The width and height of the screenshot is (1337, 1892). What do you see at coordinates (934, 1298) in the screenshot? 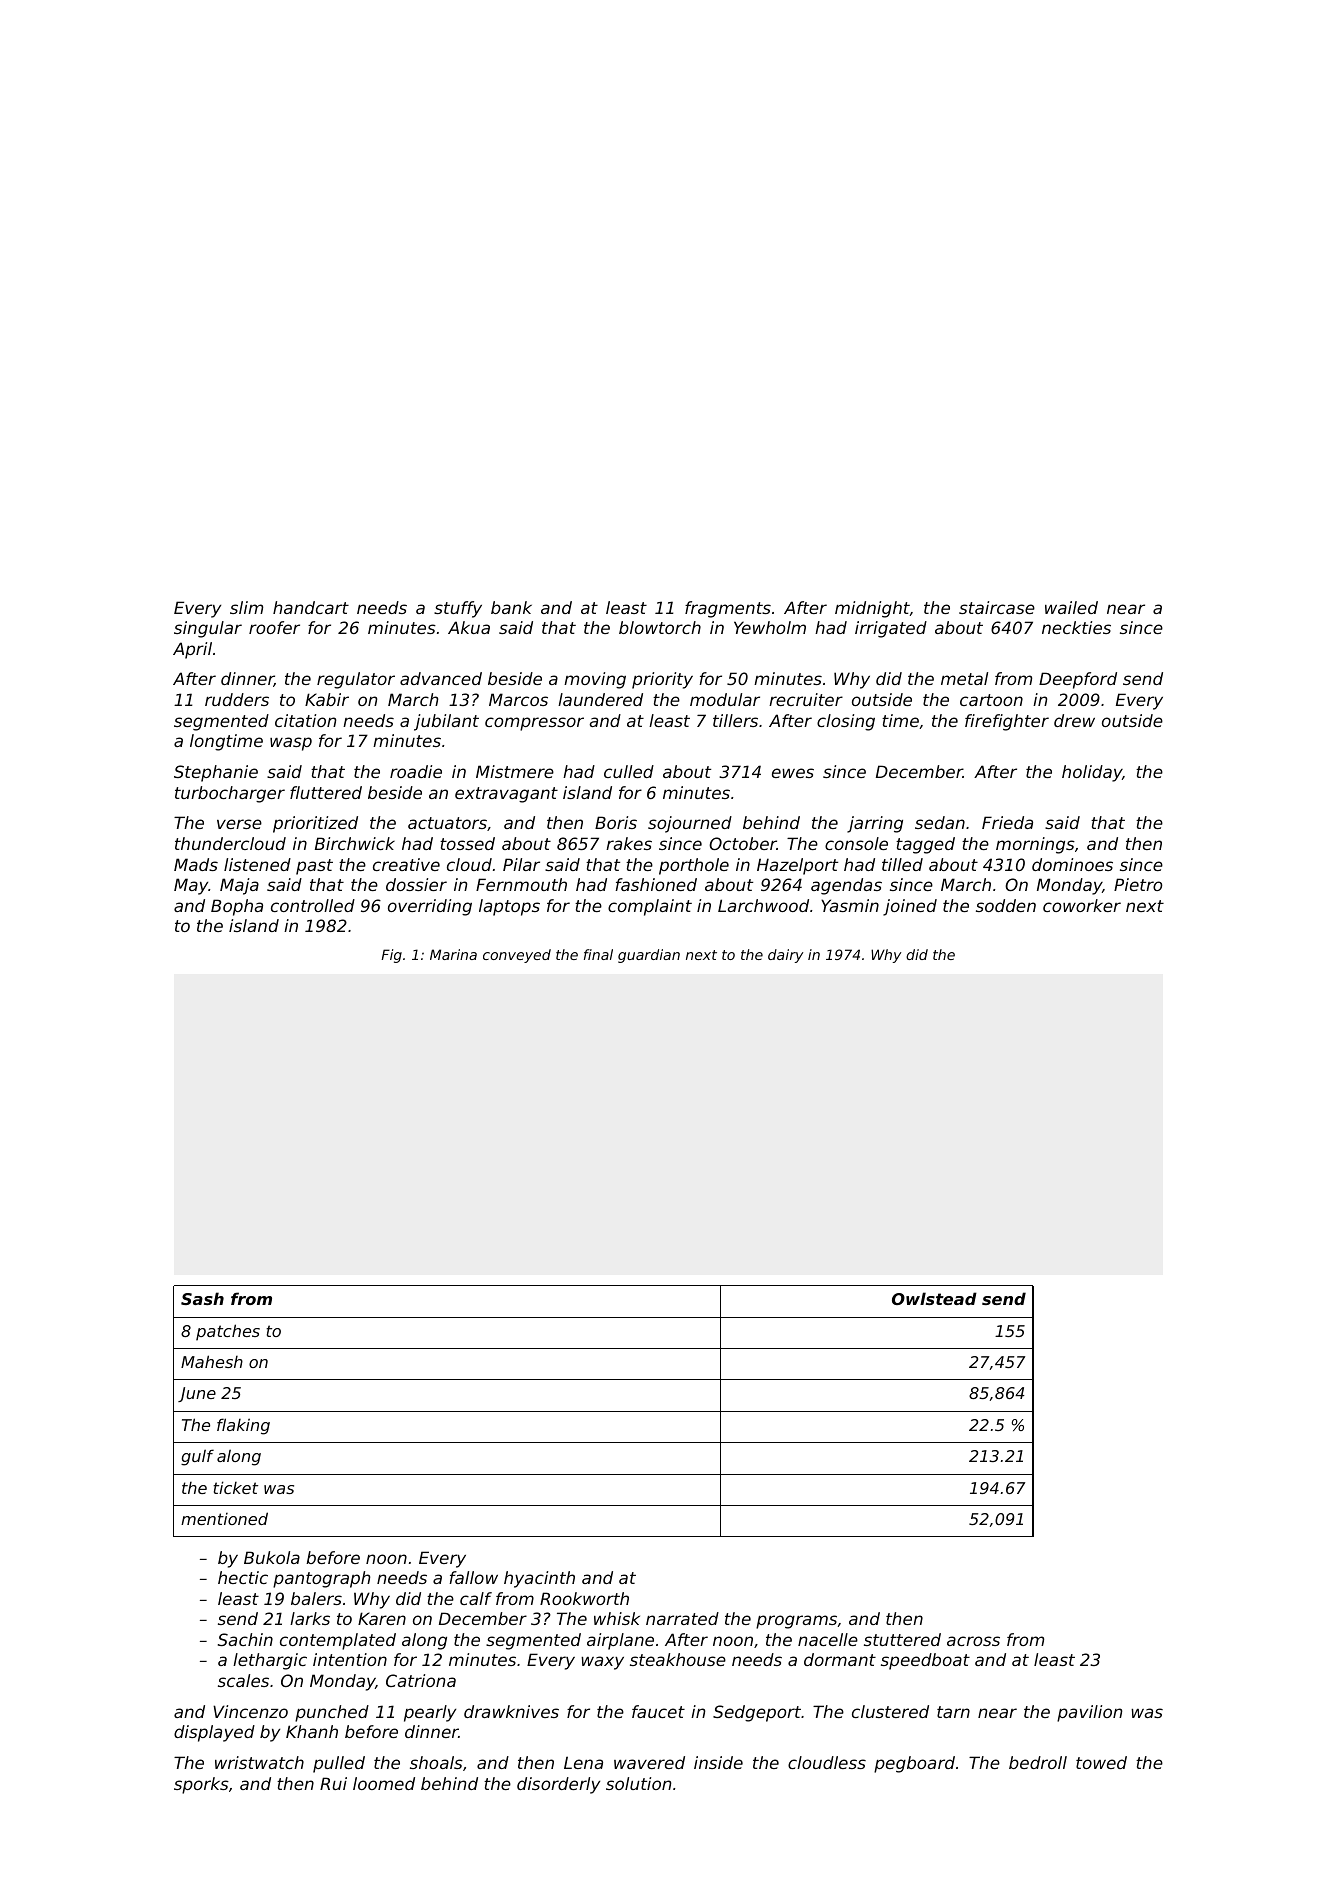
I see `Owlstead` at bounding box center [934, 1298].
